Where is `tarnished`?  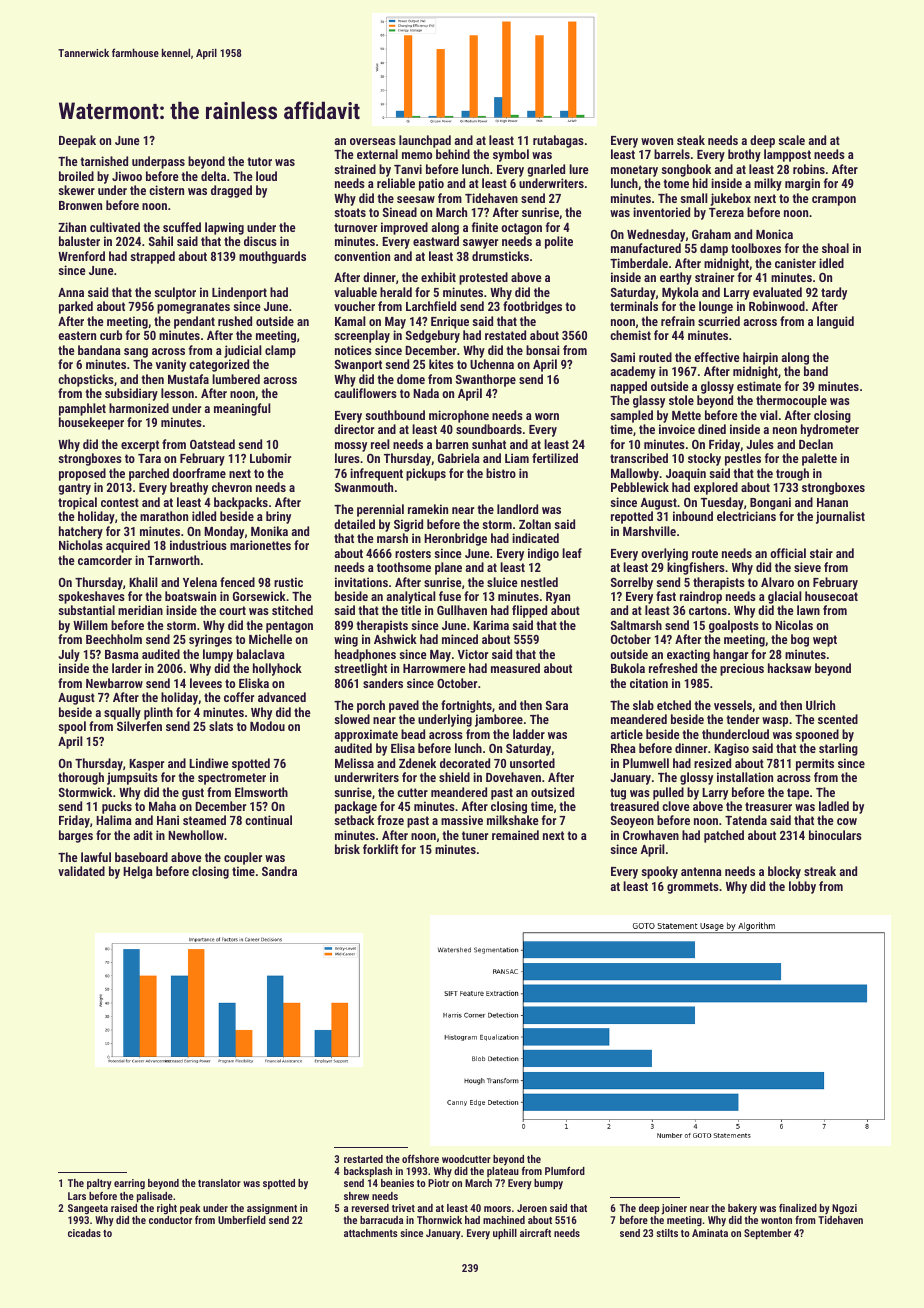 tarnished is located at coordinates (104, 161).
